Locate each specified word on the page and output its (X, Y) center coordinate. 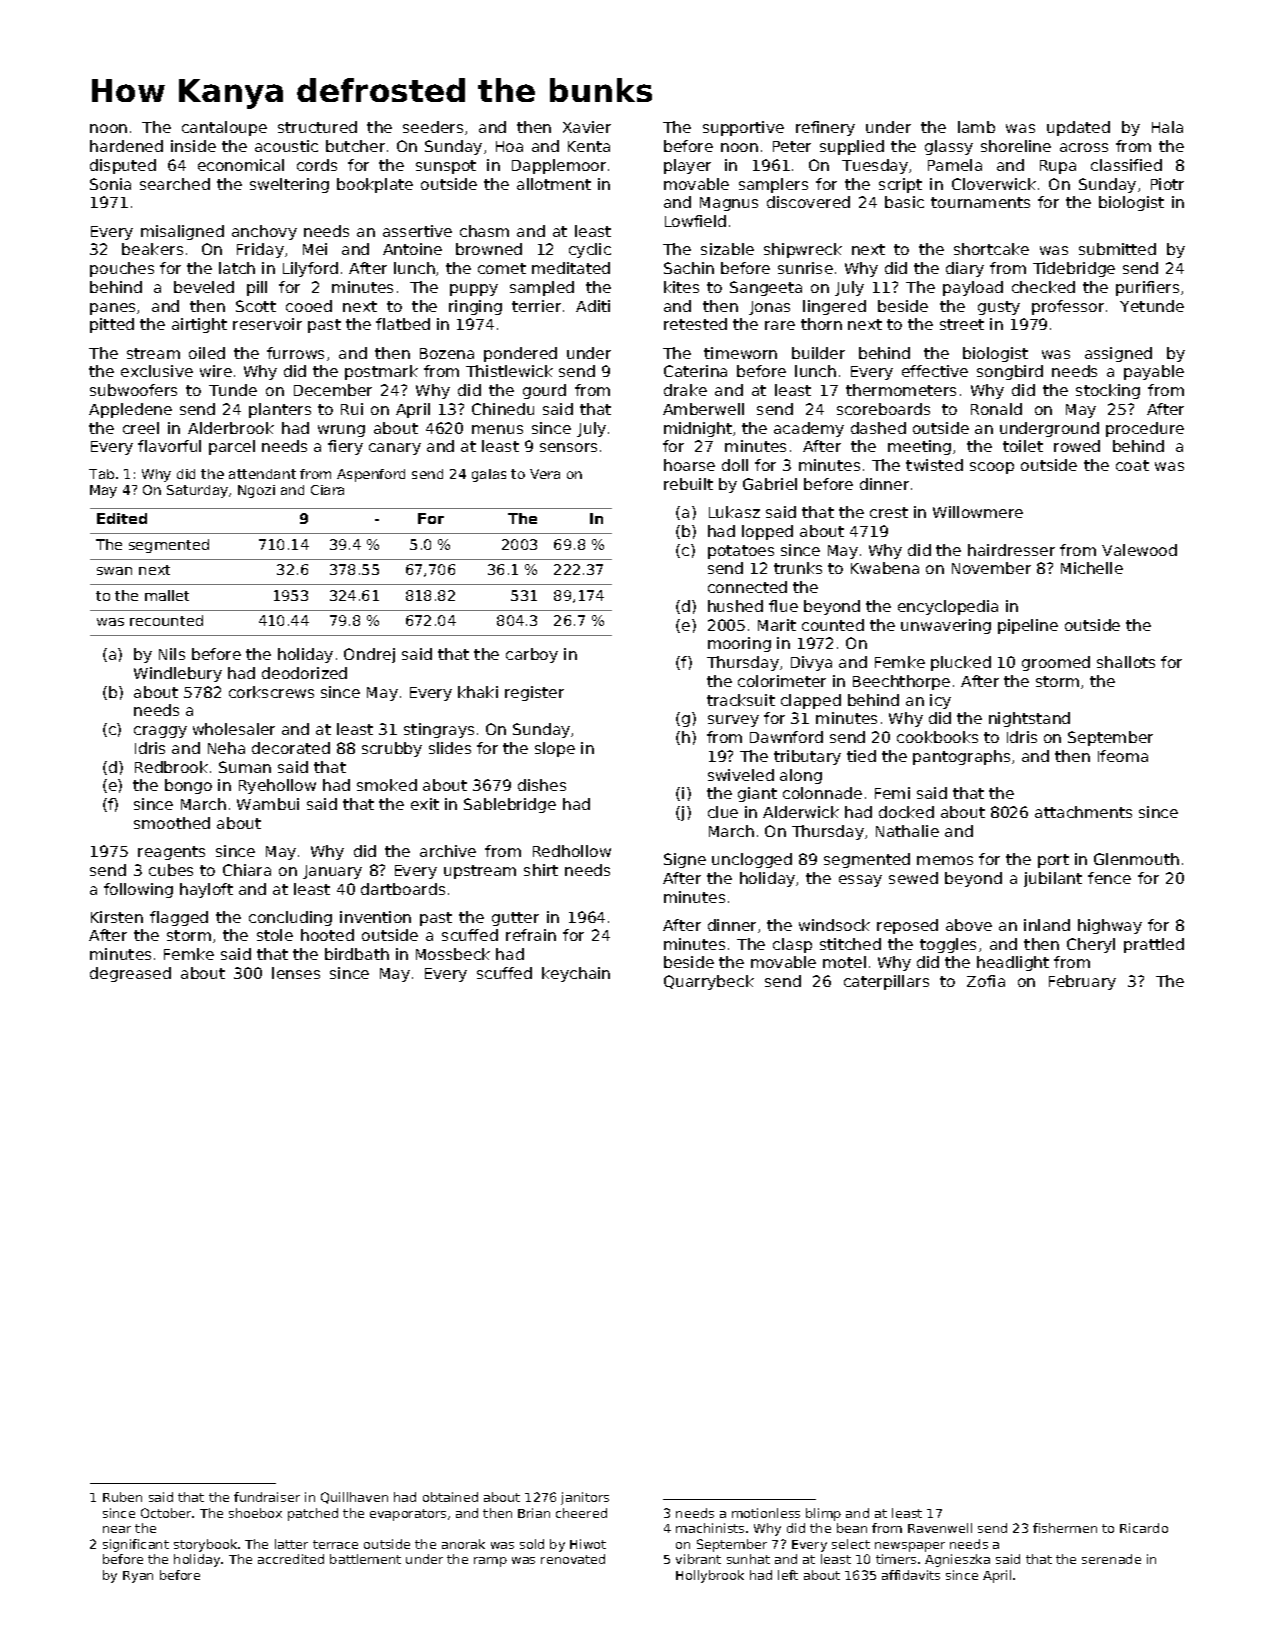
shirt (541, 870)
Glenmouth (1136, 859)
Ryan (138, 1577)
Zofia (986, 981)
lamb (976, 127)
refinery (825, 128)
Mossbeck (453, 954)
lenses (296, 973)
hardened (126, 146)
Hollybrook (710, 1576)
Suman (245, 767)
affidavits (911, 1575)
